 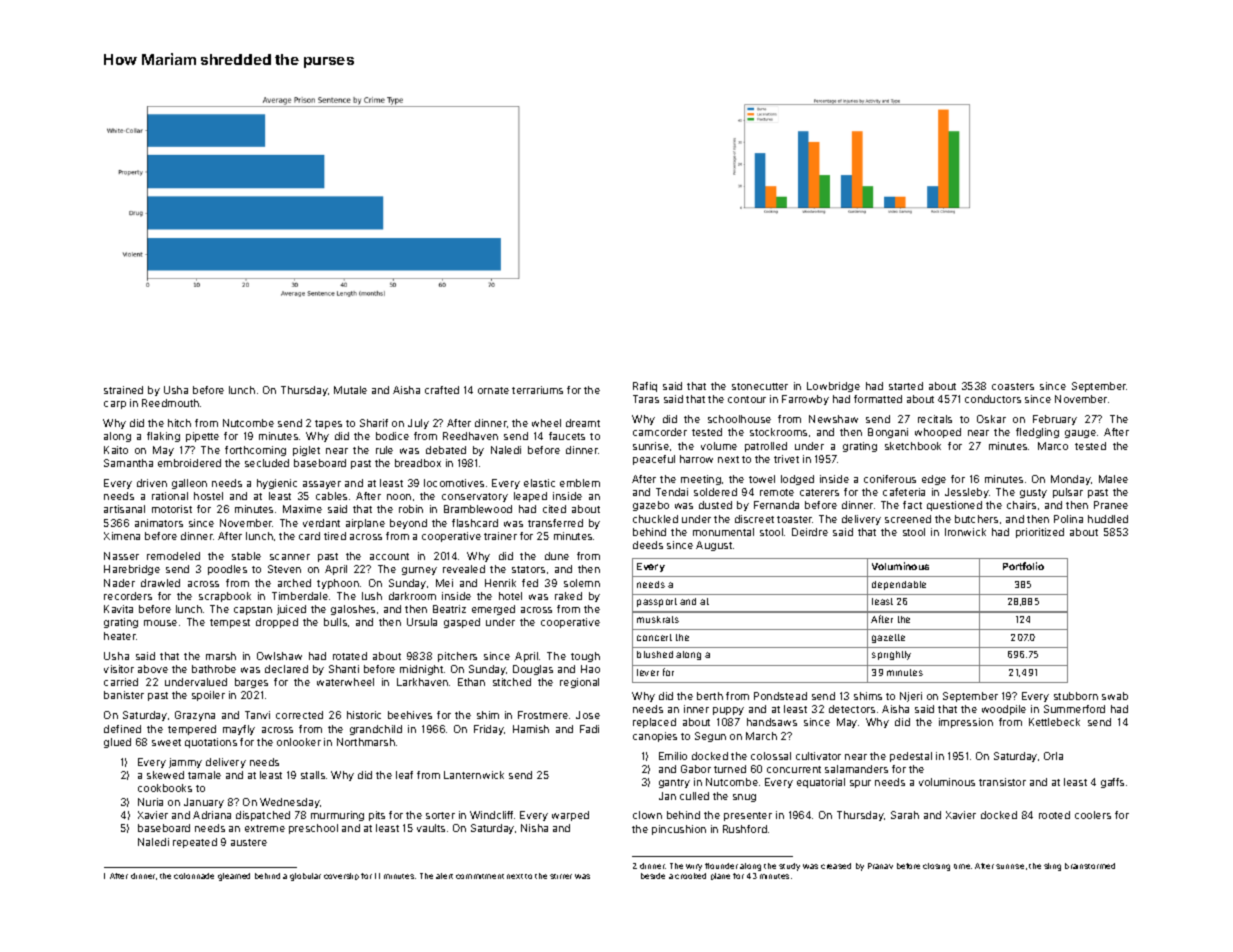 What do you see at coordinates (860, 784) in the screenshot?
I see `spur` at bounding box center [860, 784].
